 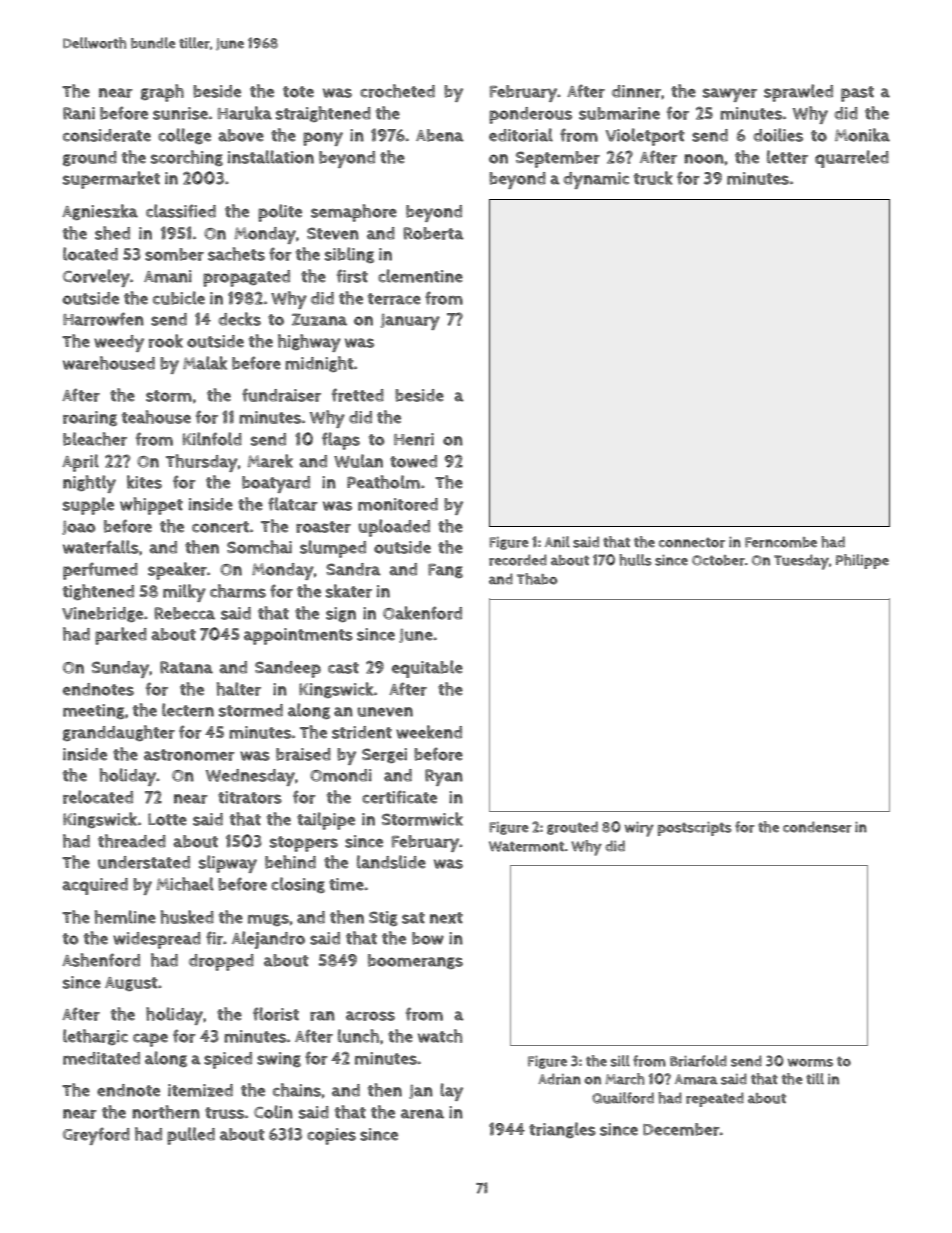 What do you see at coordinates (810, 1063) in the screenshot?
I see `worms` at bounding box center [810, 1063].
